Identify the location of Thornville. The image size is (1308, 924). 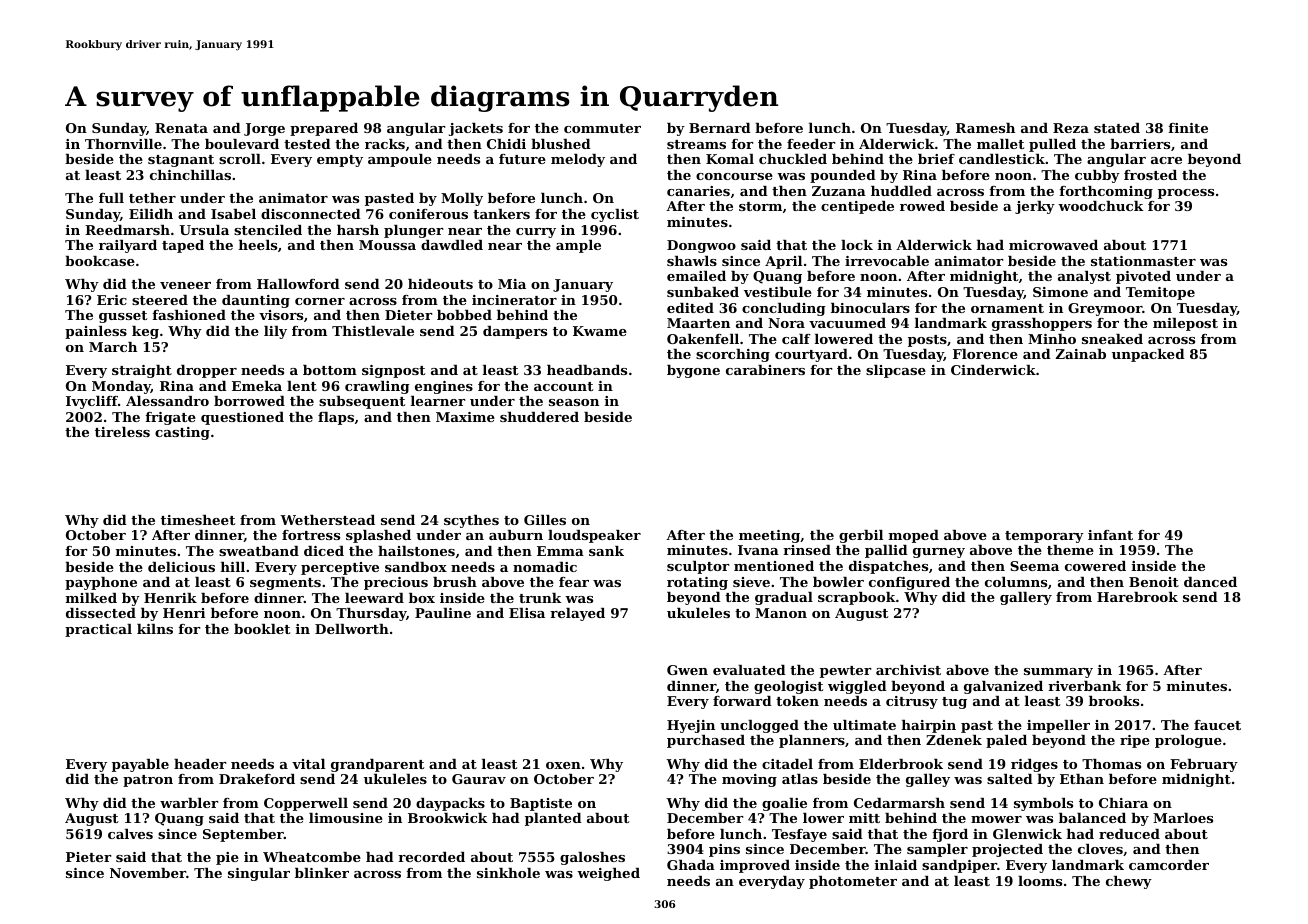
(123, 144).
